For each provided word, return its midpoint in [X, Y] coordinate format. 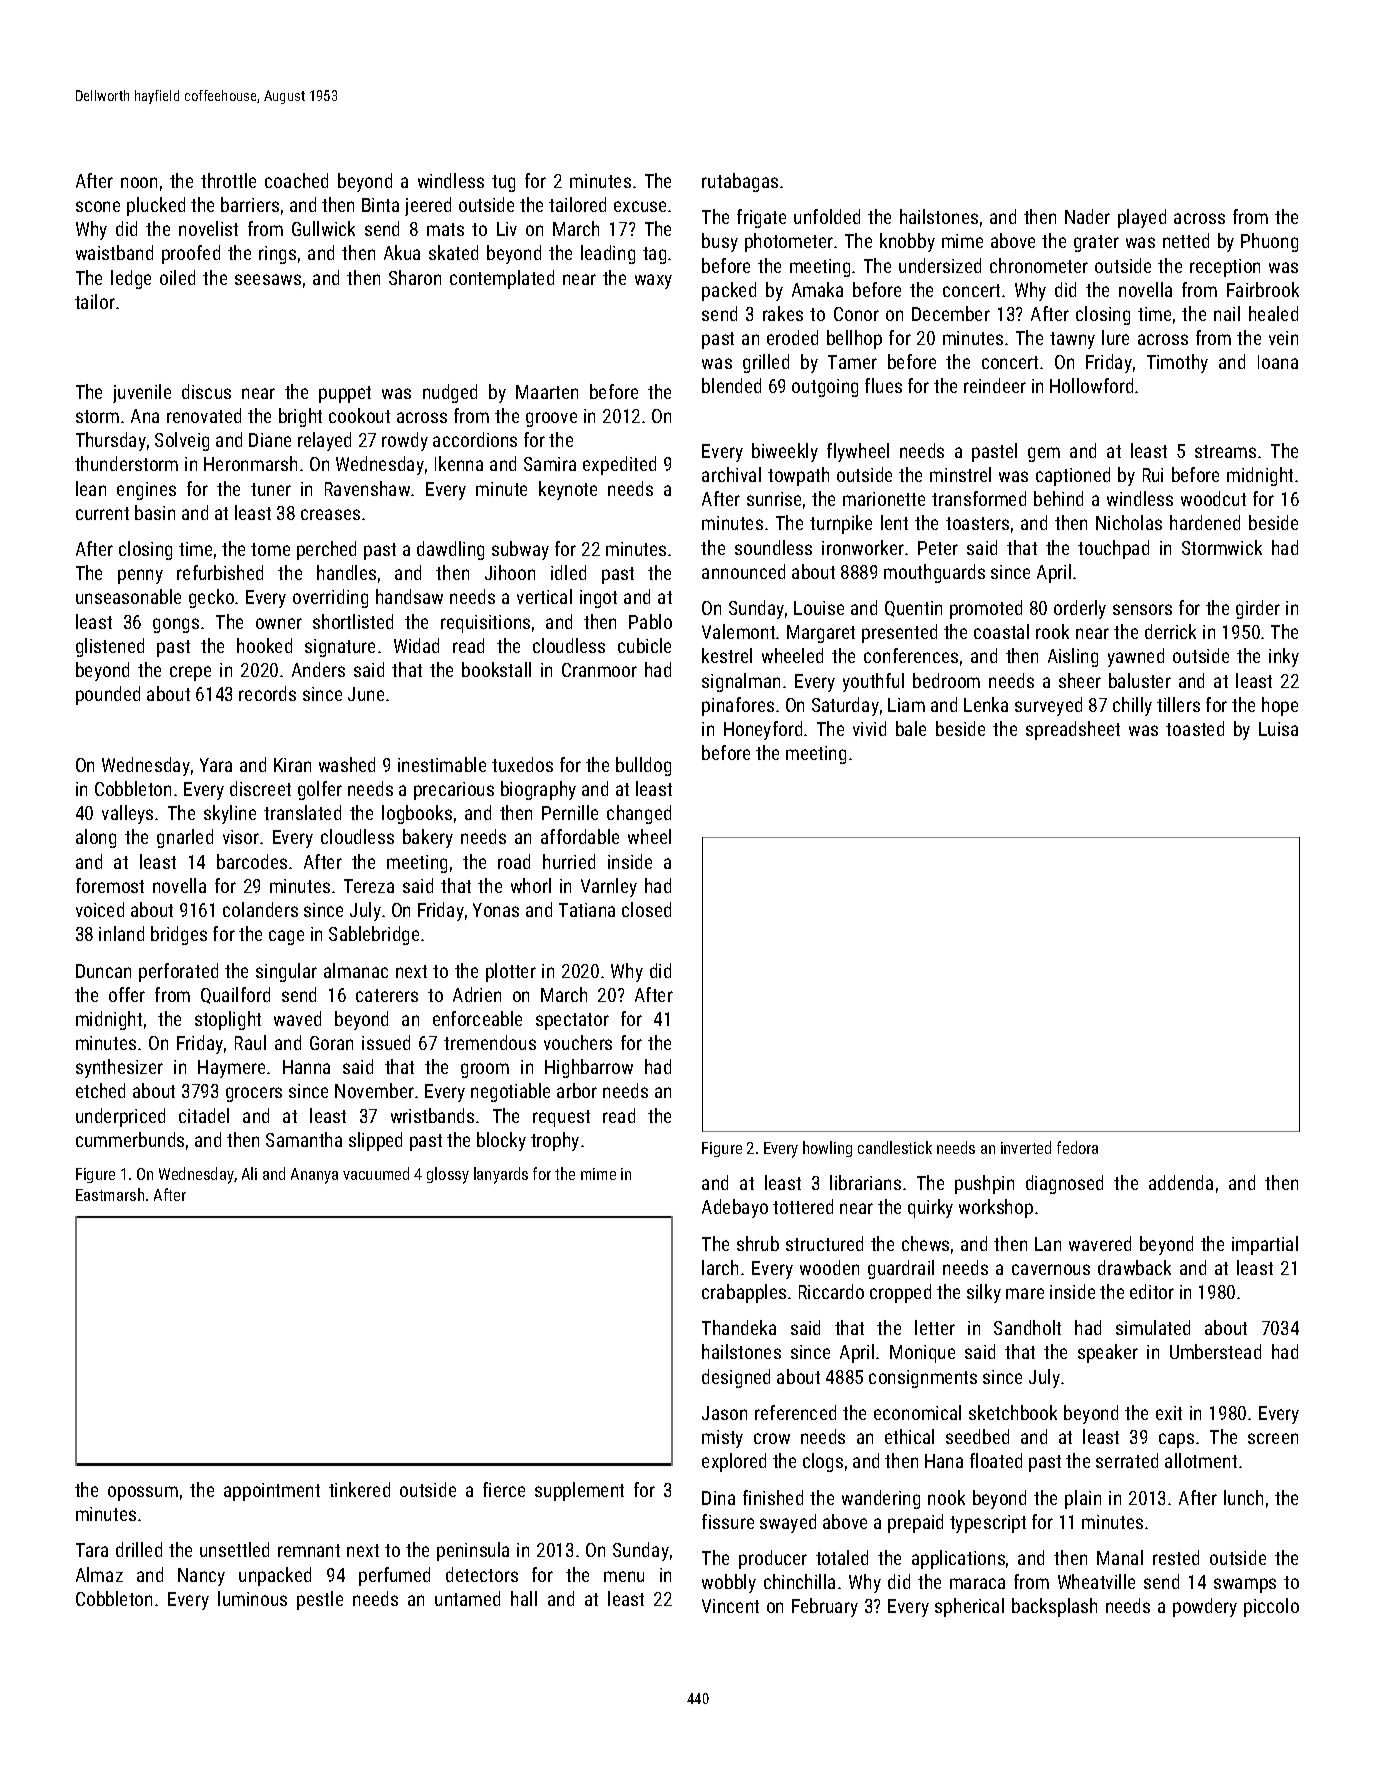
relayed [324, 441]
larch [720, 1267]
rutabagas [740, 182]
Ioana [1278, 362]
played [1142, 218]
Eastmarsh [110, 1194]
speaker [1108, 1353]
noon [139, 182]
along [96, 838]
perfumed [394, 1576]
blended [731, 385]
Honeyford [763, 730]
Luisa [1278, 729]
